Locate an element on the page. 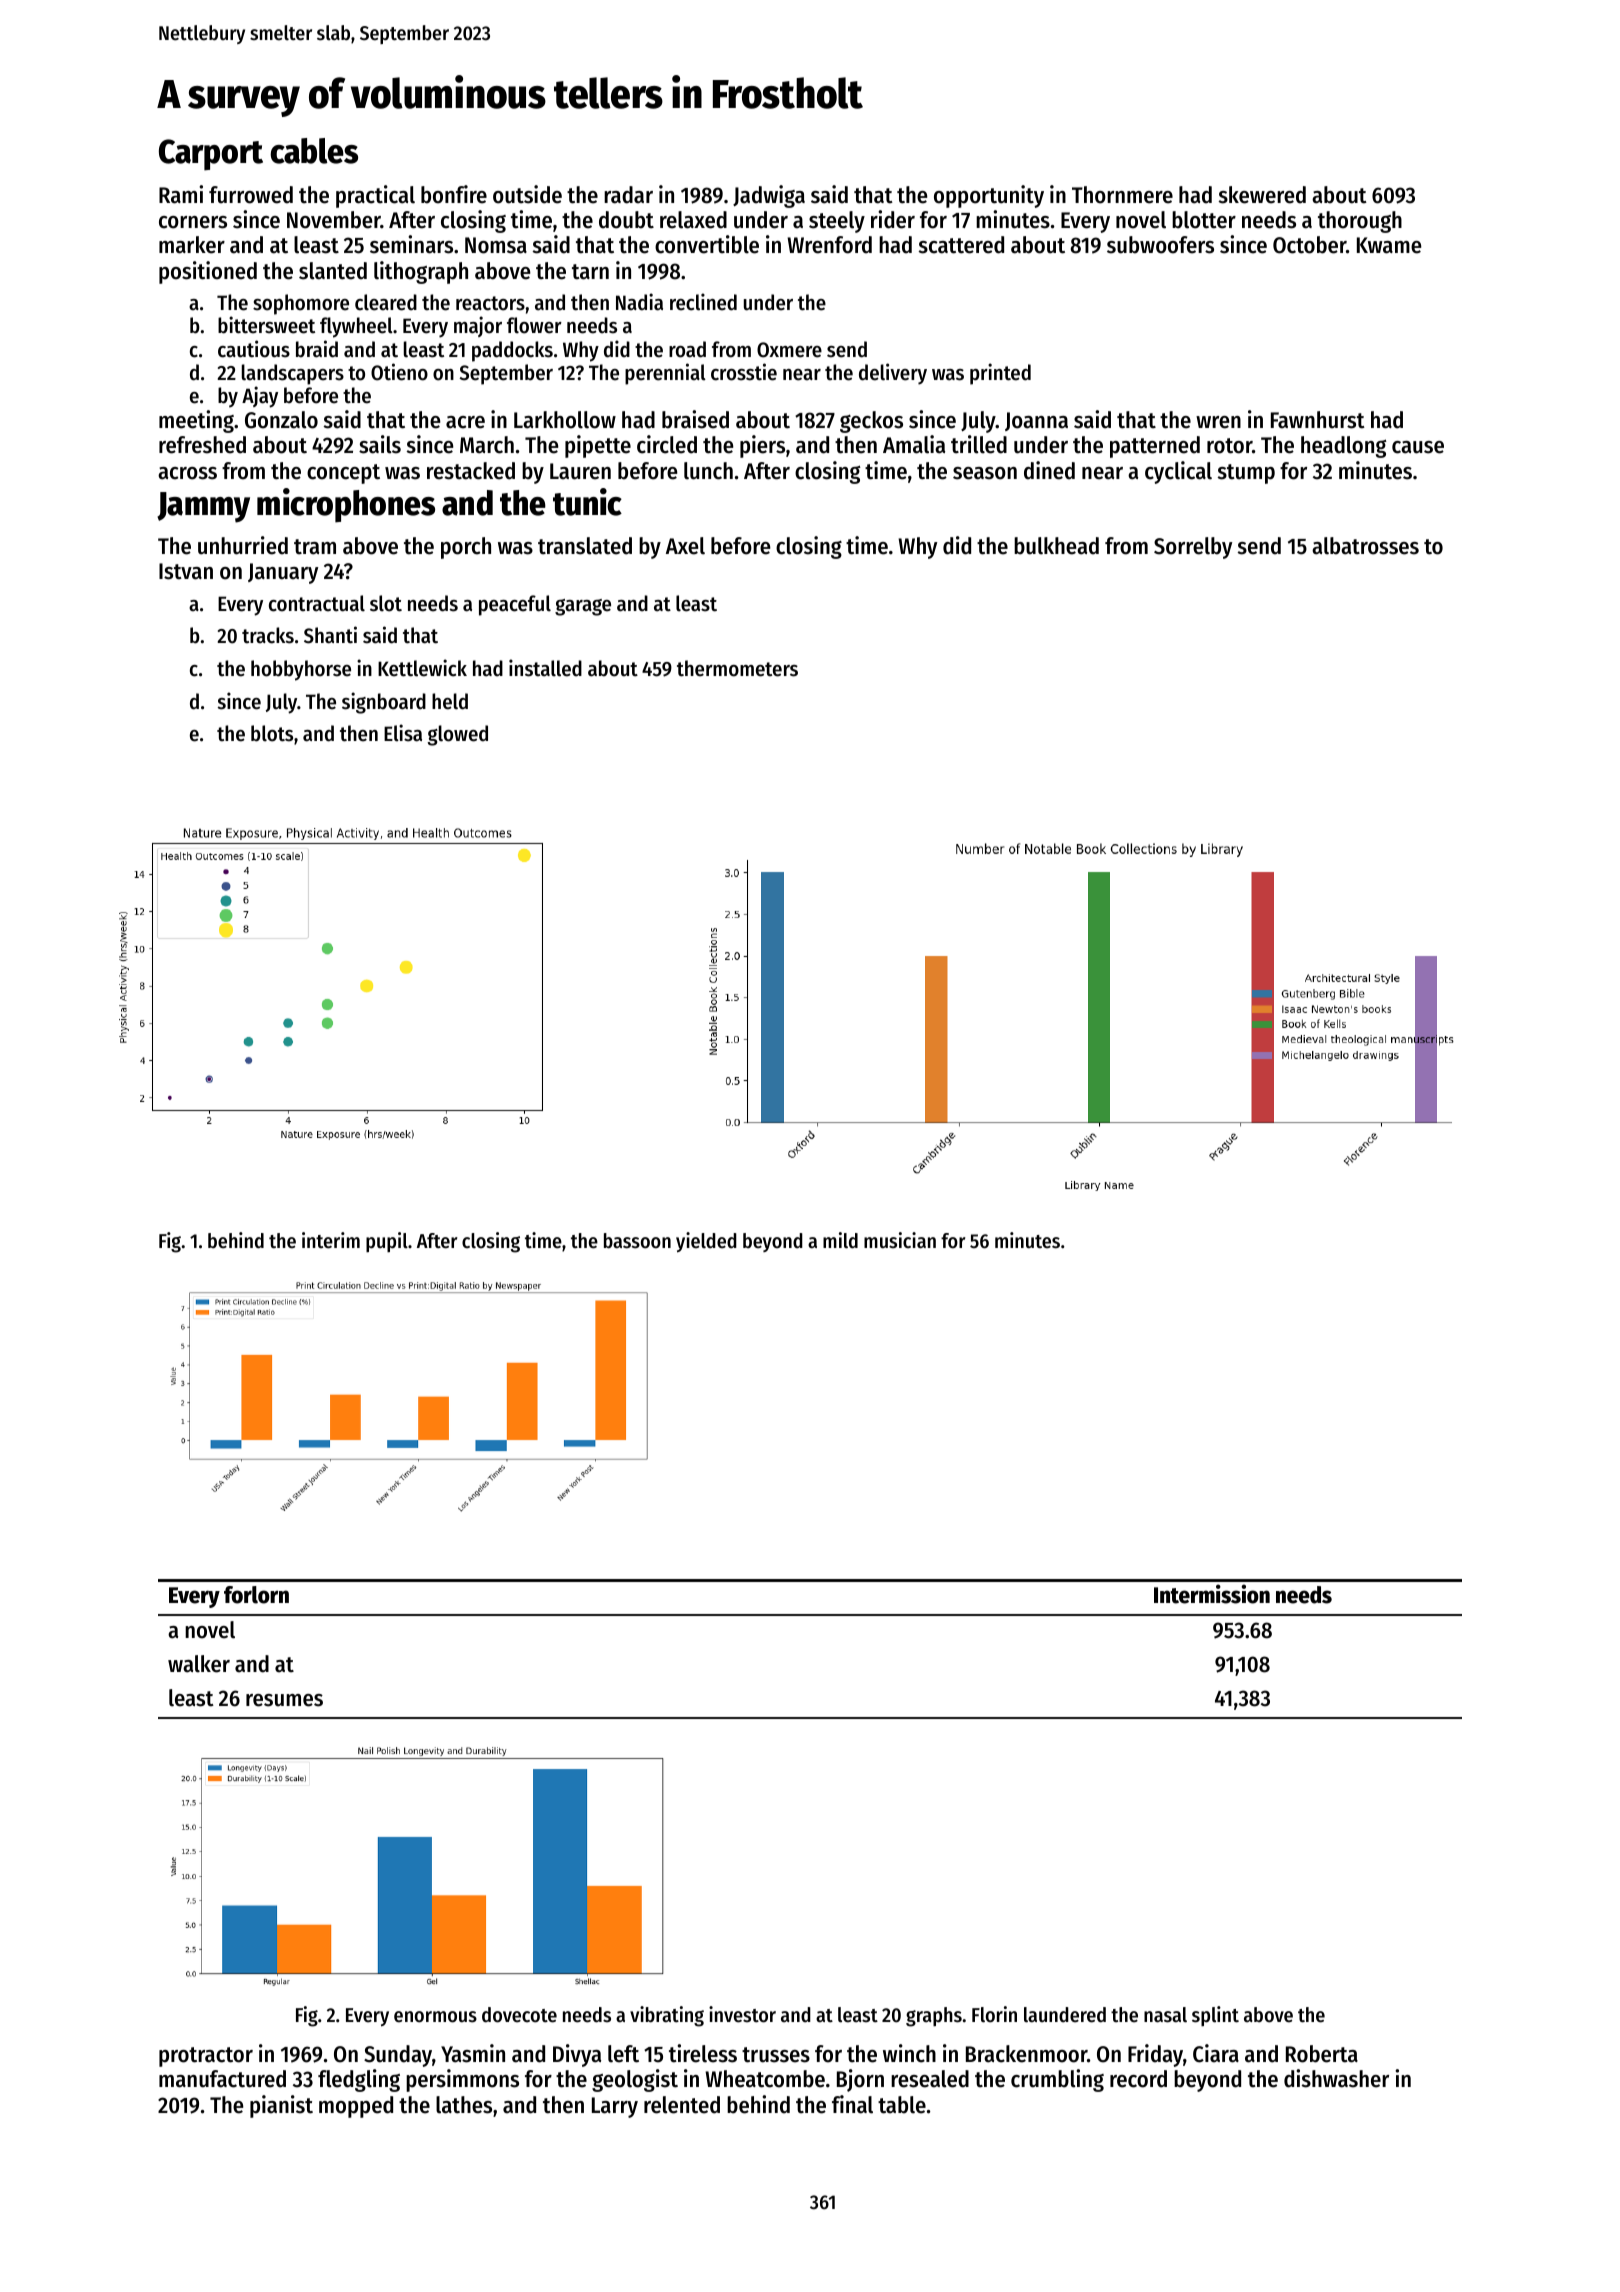 Image resolution: width=1620 pixels, height=2292 pixels. rider is located at coordinates (893, 219).
